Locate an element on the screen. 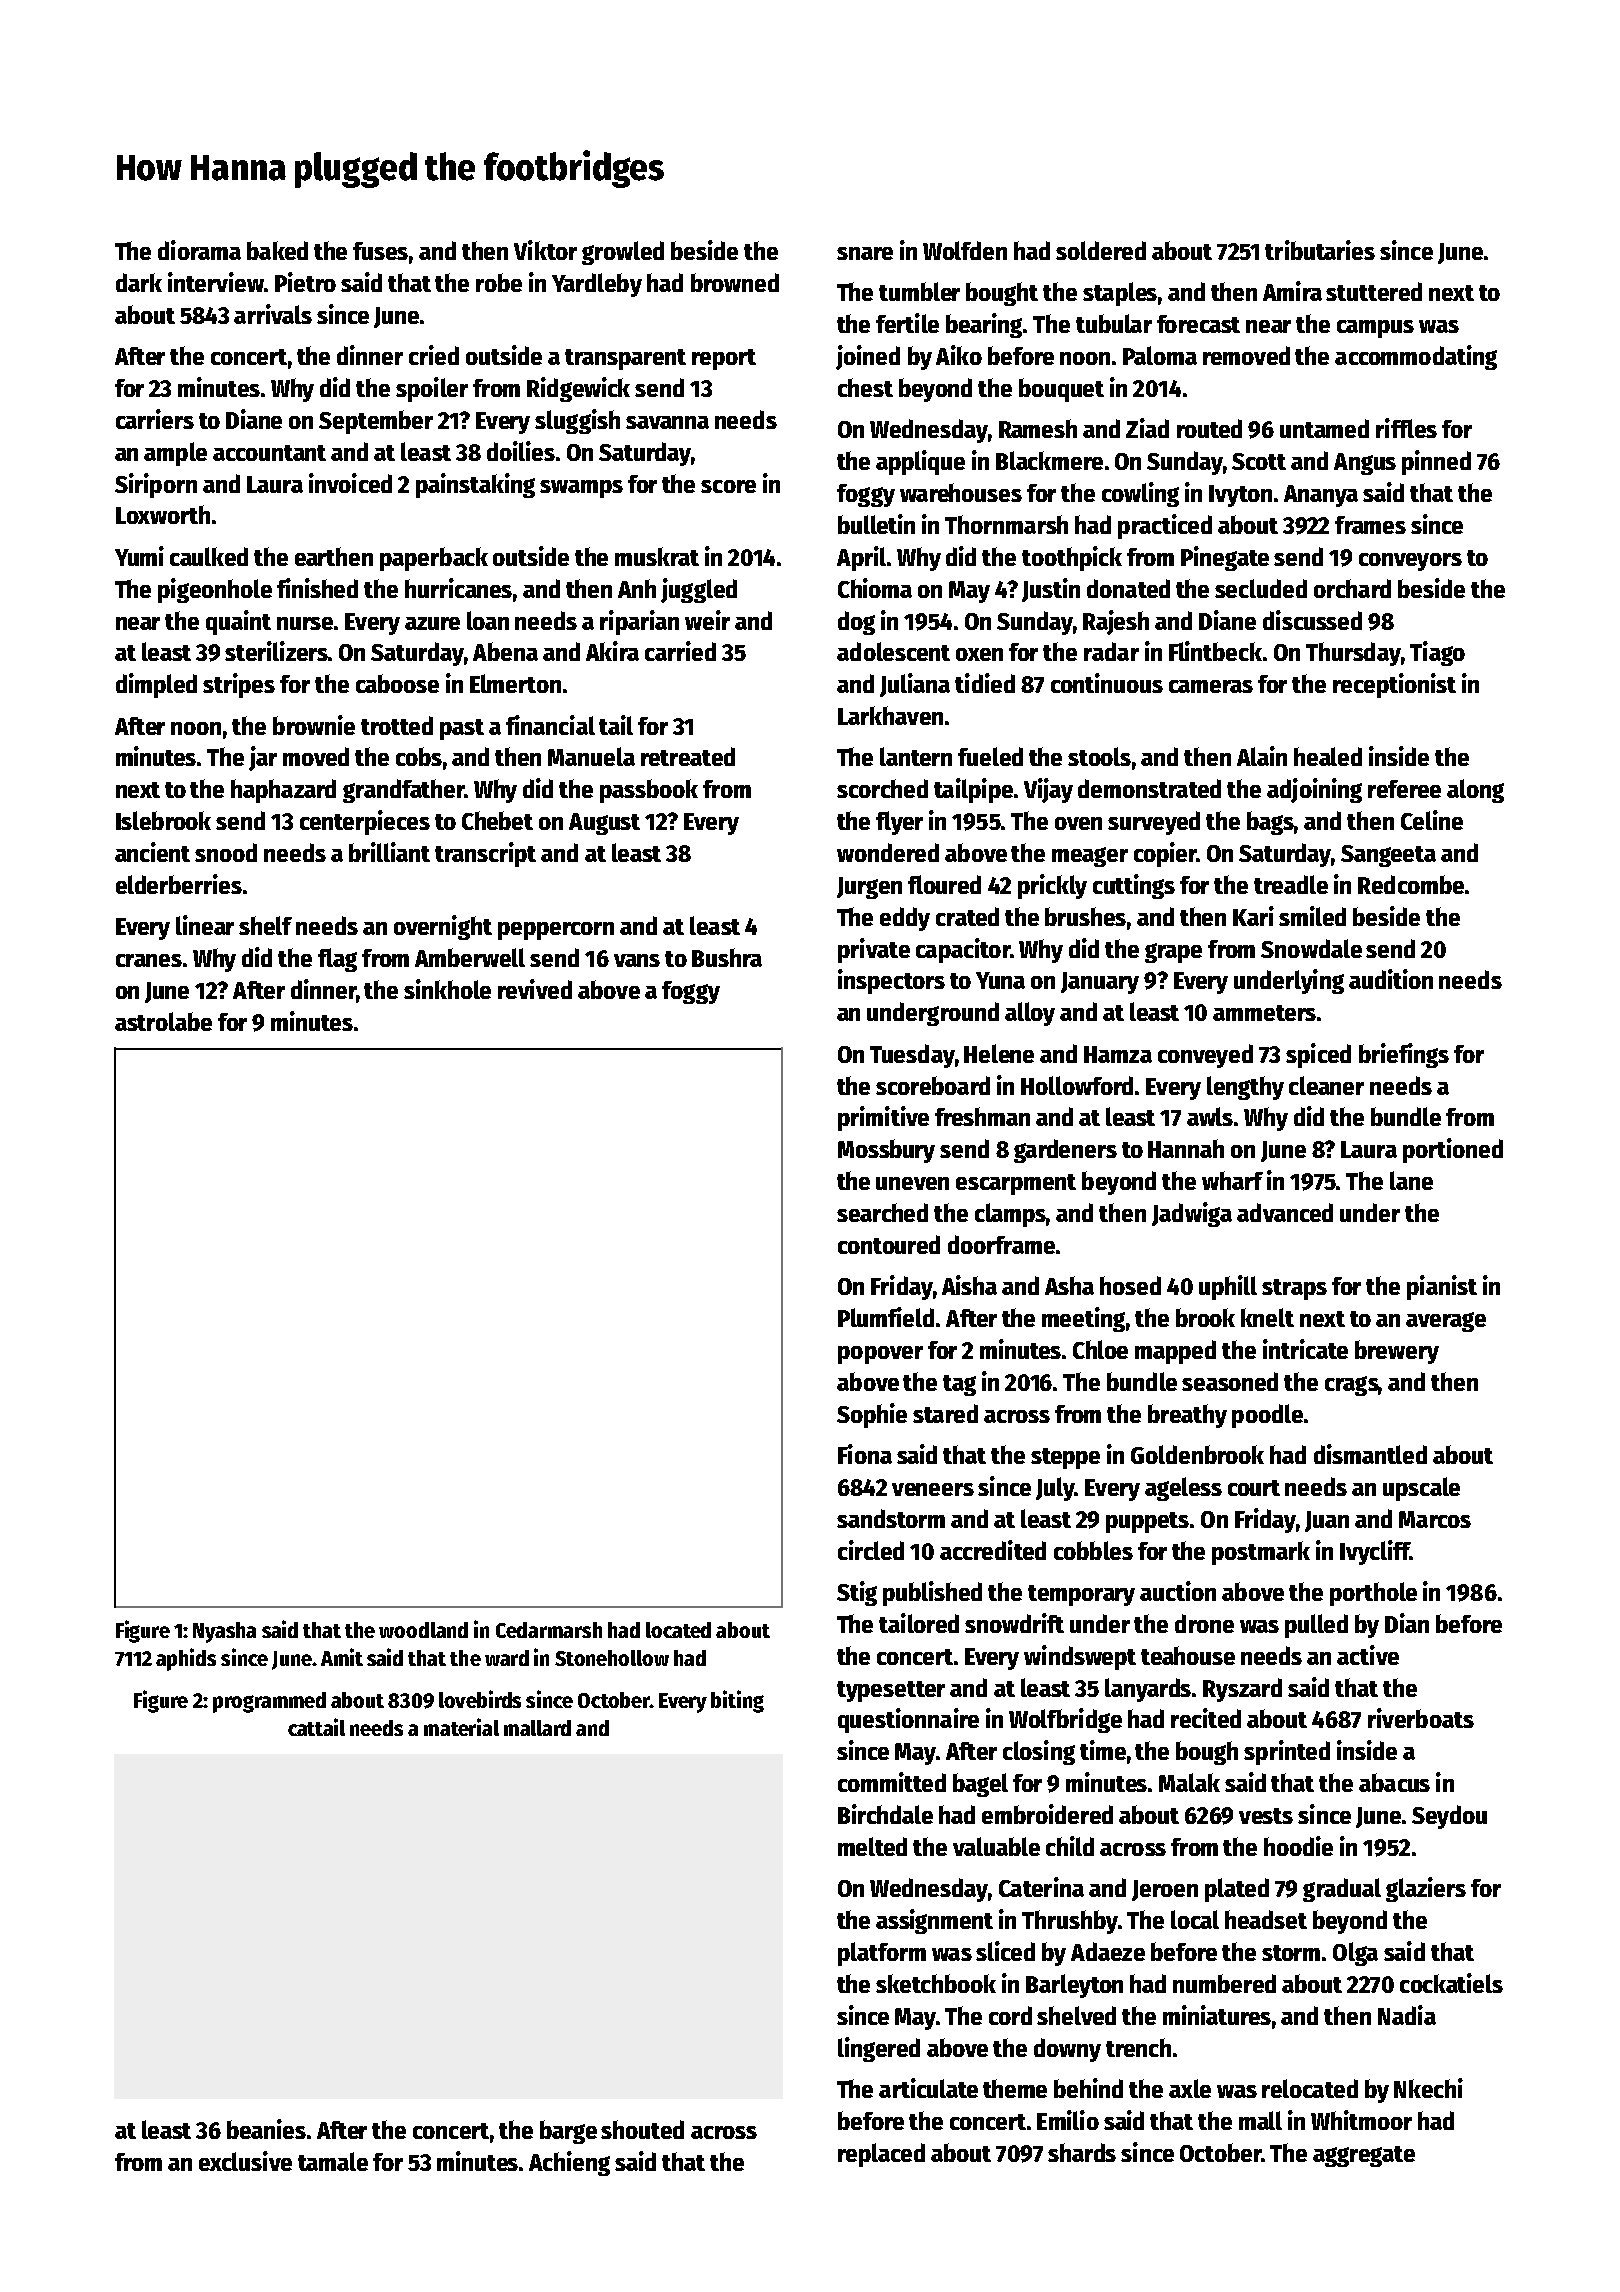 Image resolution: width=1620 pixels, height=2292 pixels. audition is located at coordinates (1391, 979).
